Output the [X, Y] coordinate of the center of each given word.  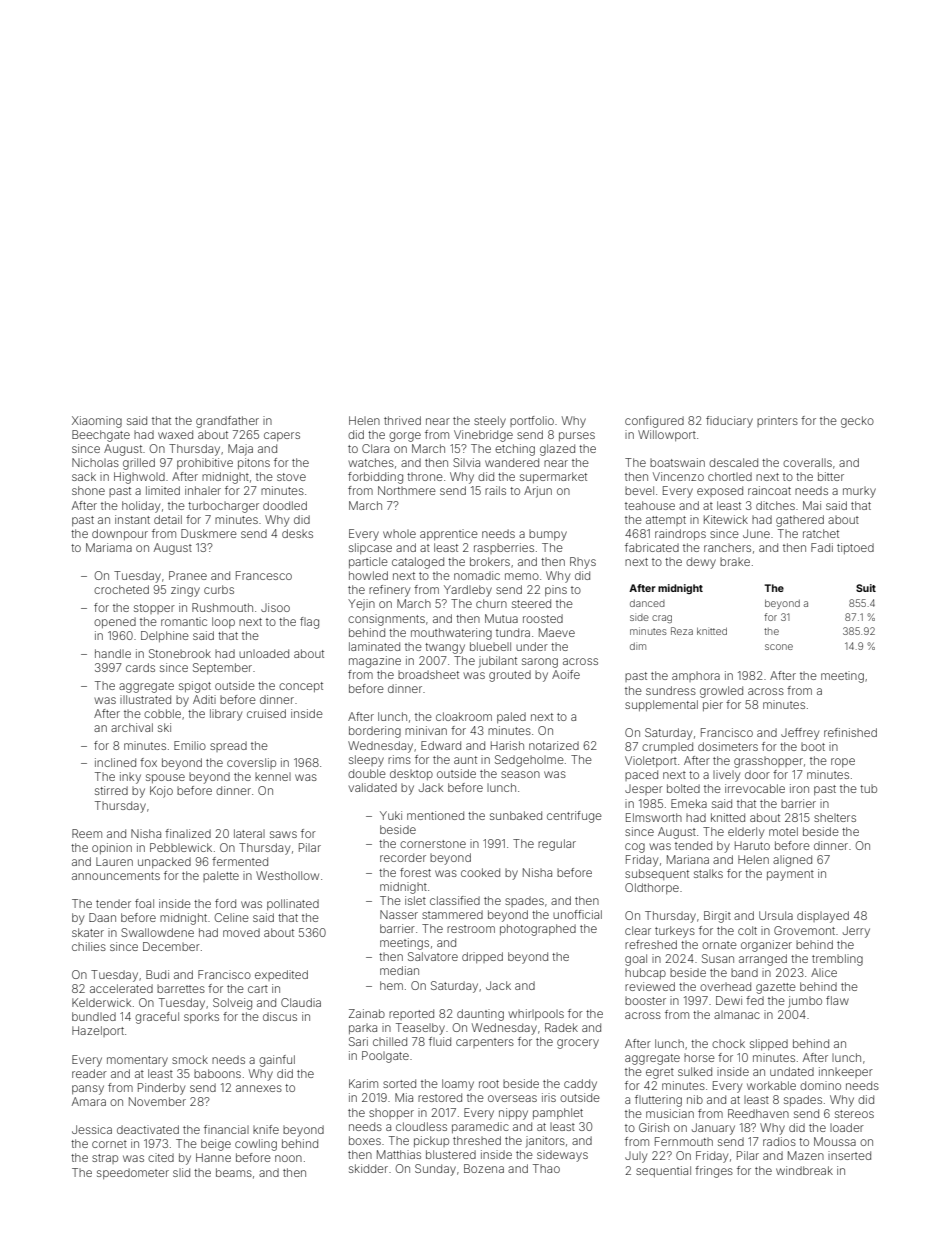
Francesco [264, 575]
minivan [426, 730]
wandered [512, 462]
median [399, 970]
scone [779, 647]
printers [777, 421]
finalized [188, 833]
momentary [137, 1061]
